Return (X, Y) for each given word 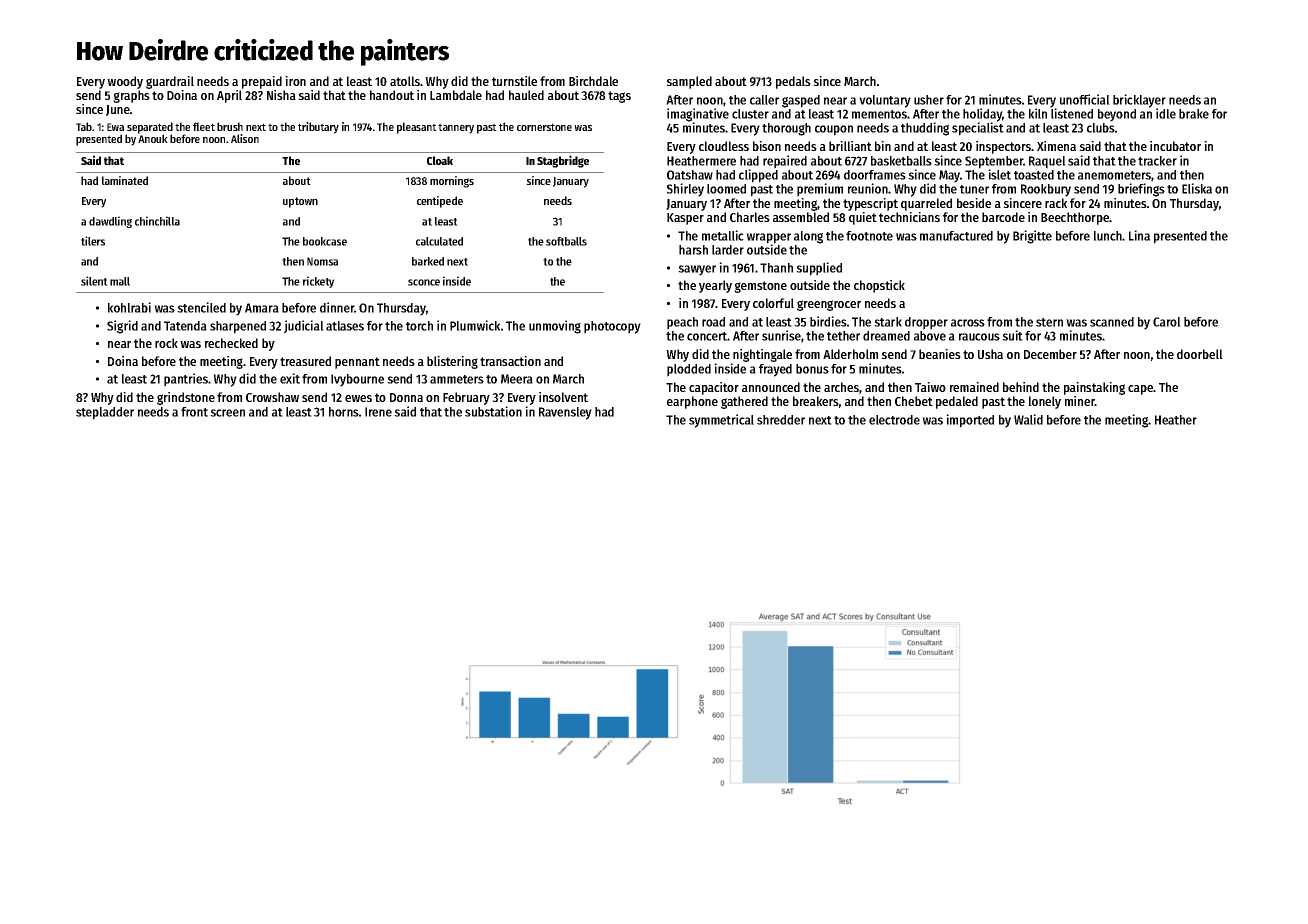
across (968, 323)
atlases (345, 326)
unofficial (1085, 99)
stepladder (105, 413)
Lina (1139, 235)
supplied (819, 269)
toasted (1034, 175)
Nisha (281, 95)
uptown (300, 202)
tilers (93, 241)
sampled (689, 82)
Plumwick (475, 325)
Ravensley (565, 413)
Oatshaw (690, 175)
